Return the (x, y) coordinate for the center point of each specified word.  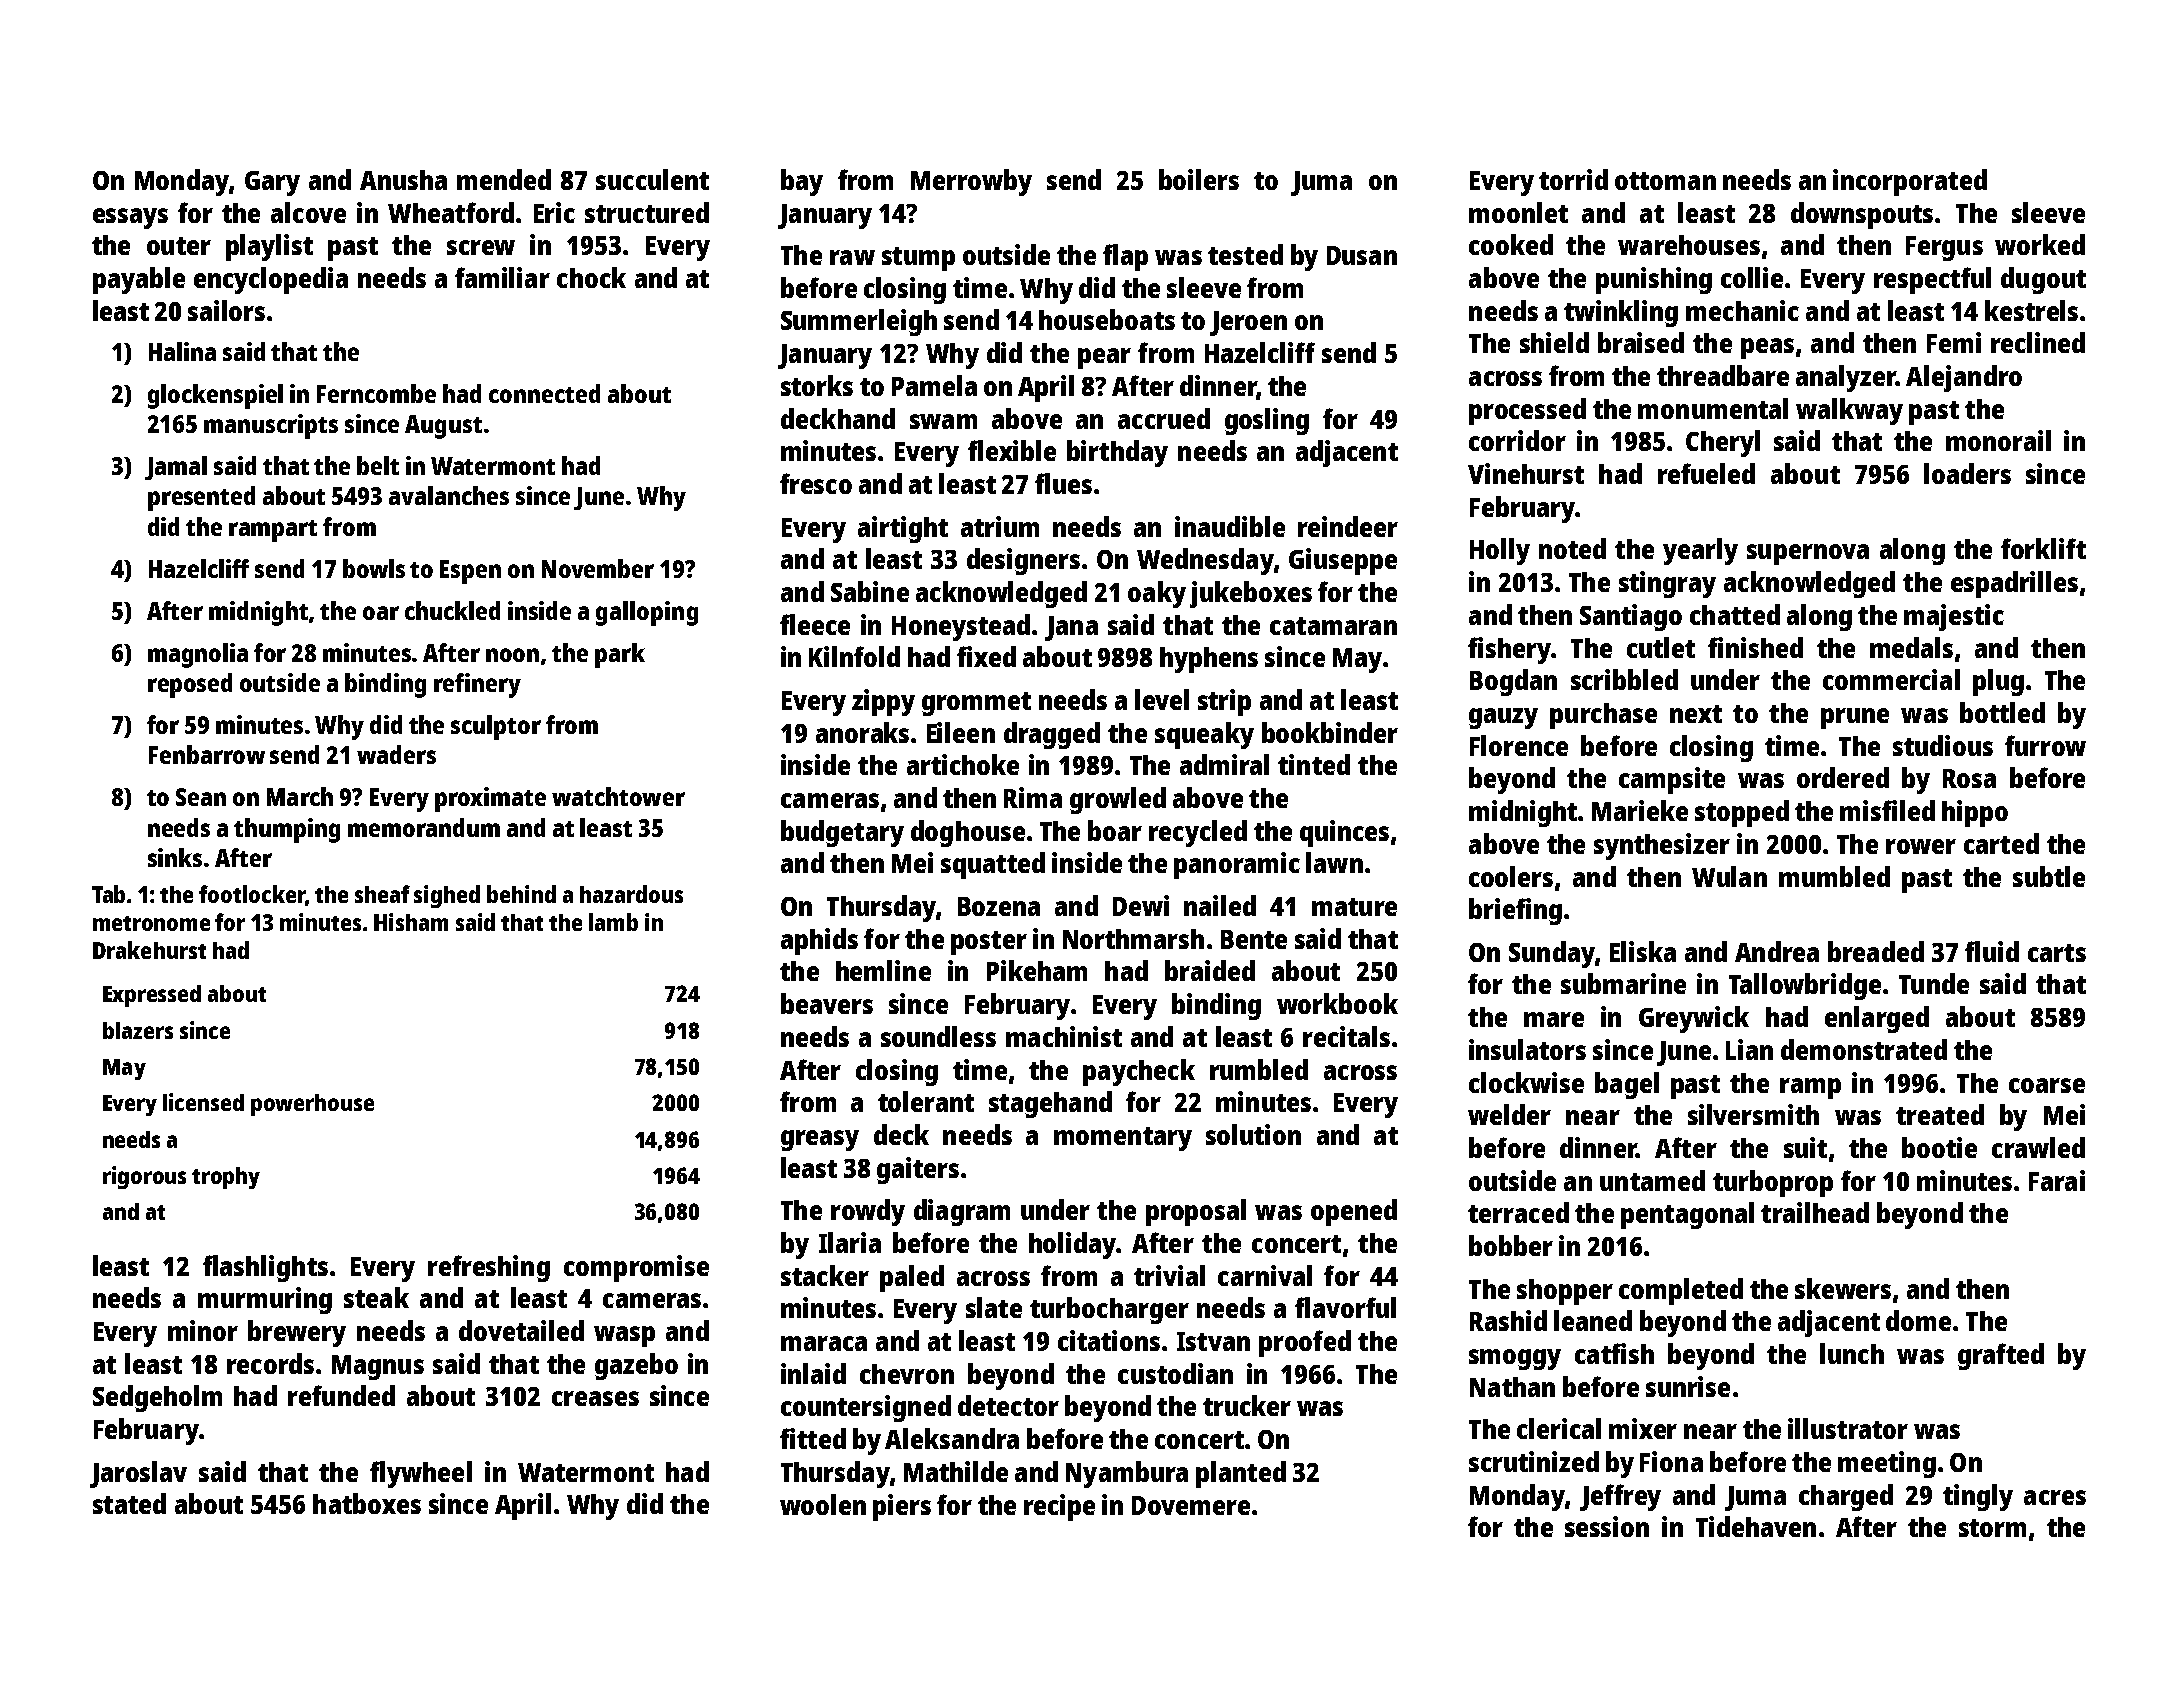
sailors (226, 310)
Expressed (152, 996)
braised (1641, 342)
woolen (823, 1504)
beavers (827, 1003)
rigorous (144, 1177)
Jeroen (1248, 323)
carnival (1265, 1275)
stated (129, 1503)
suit (1805, 1147)
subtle (2049, 876)
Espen (470, 572)
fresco (816, 483)
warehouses (1689, 245)
